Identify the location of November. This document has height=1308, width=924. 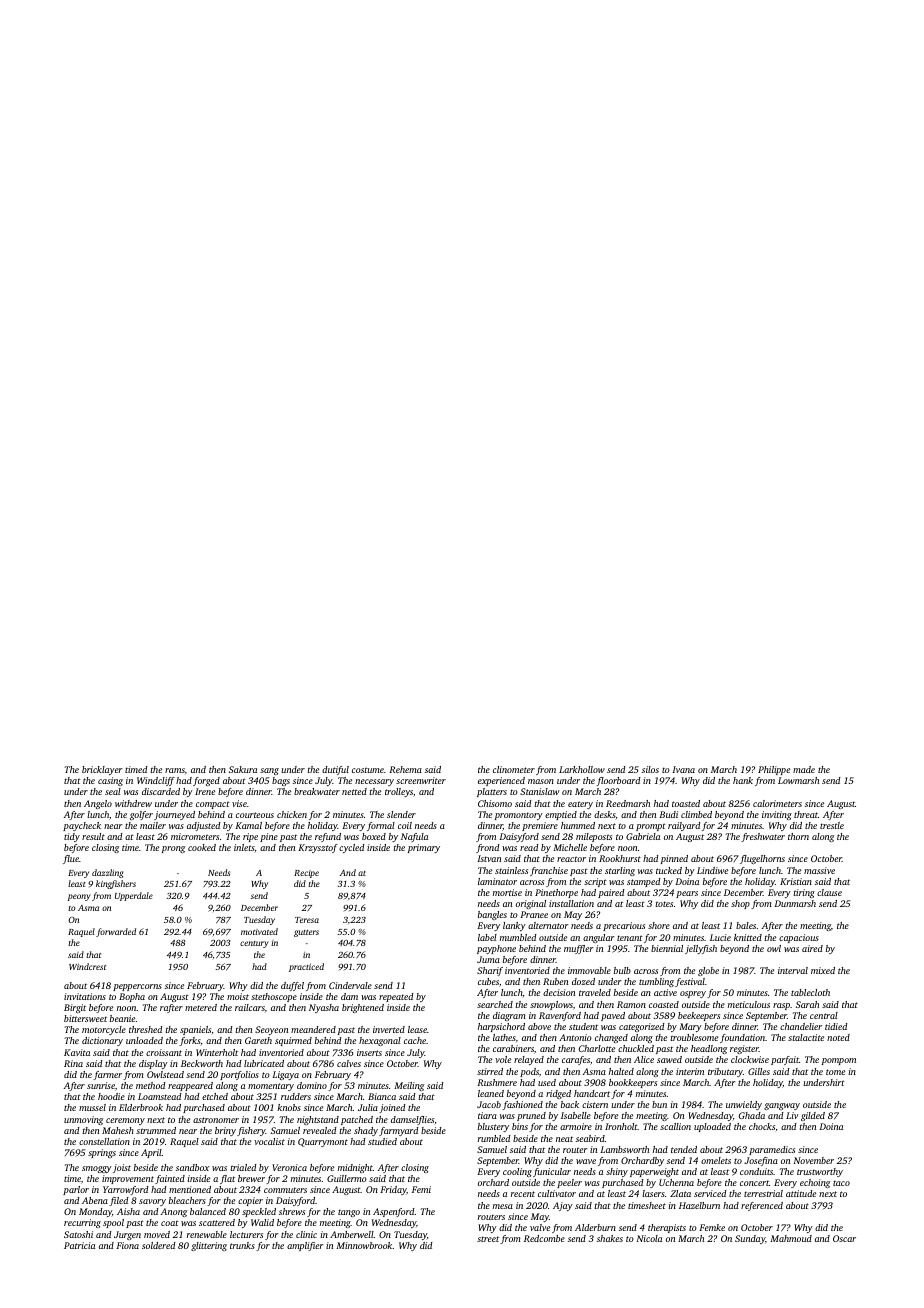
(813, 1160).
